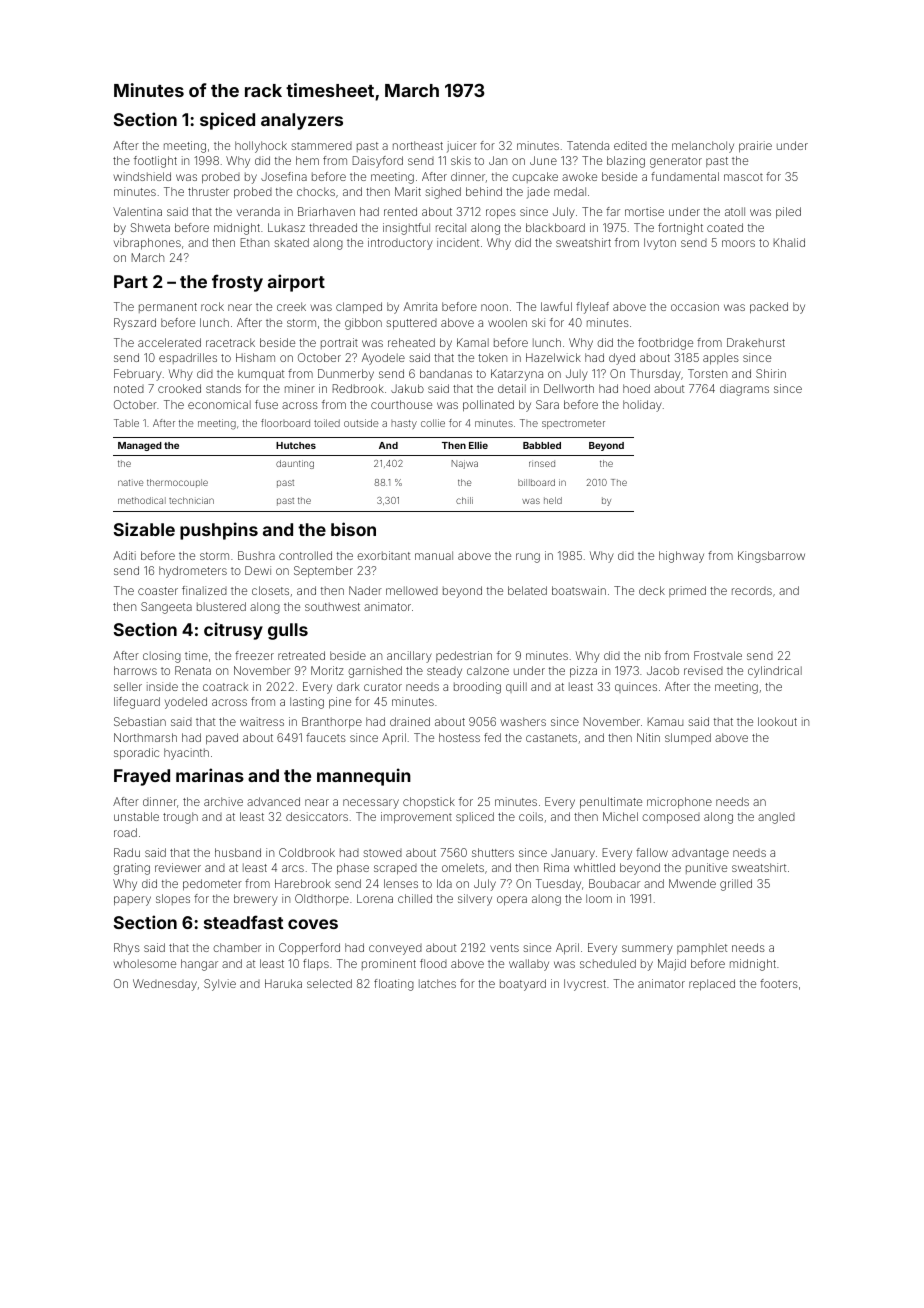  I want to click on Ivyton, so click(660, 244).
